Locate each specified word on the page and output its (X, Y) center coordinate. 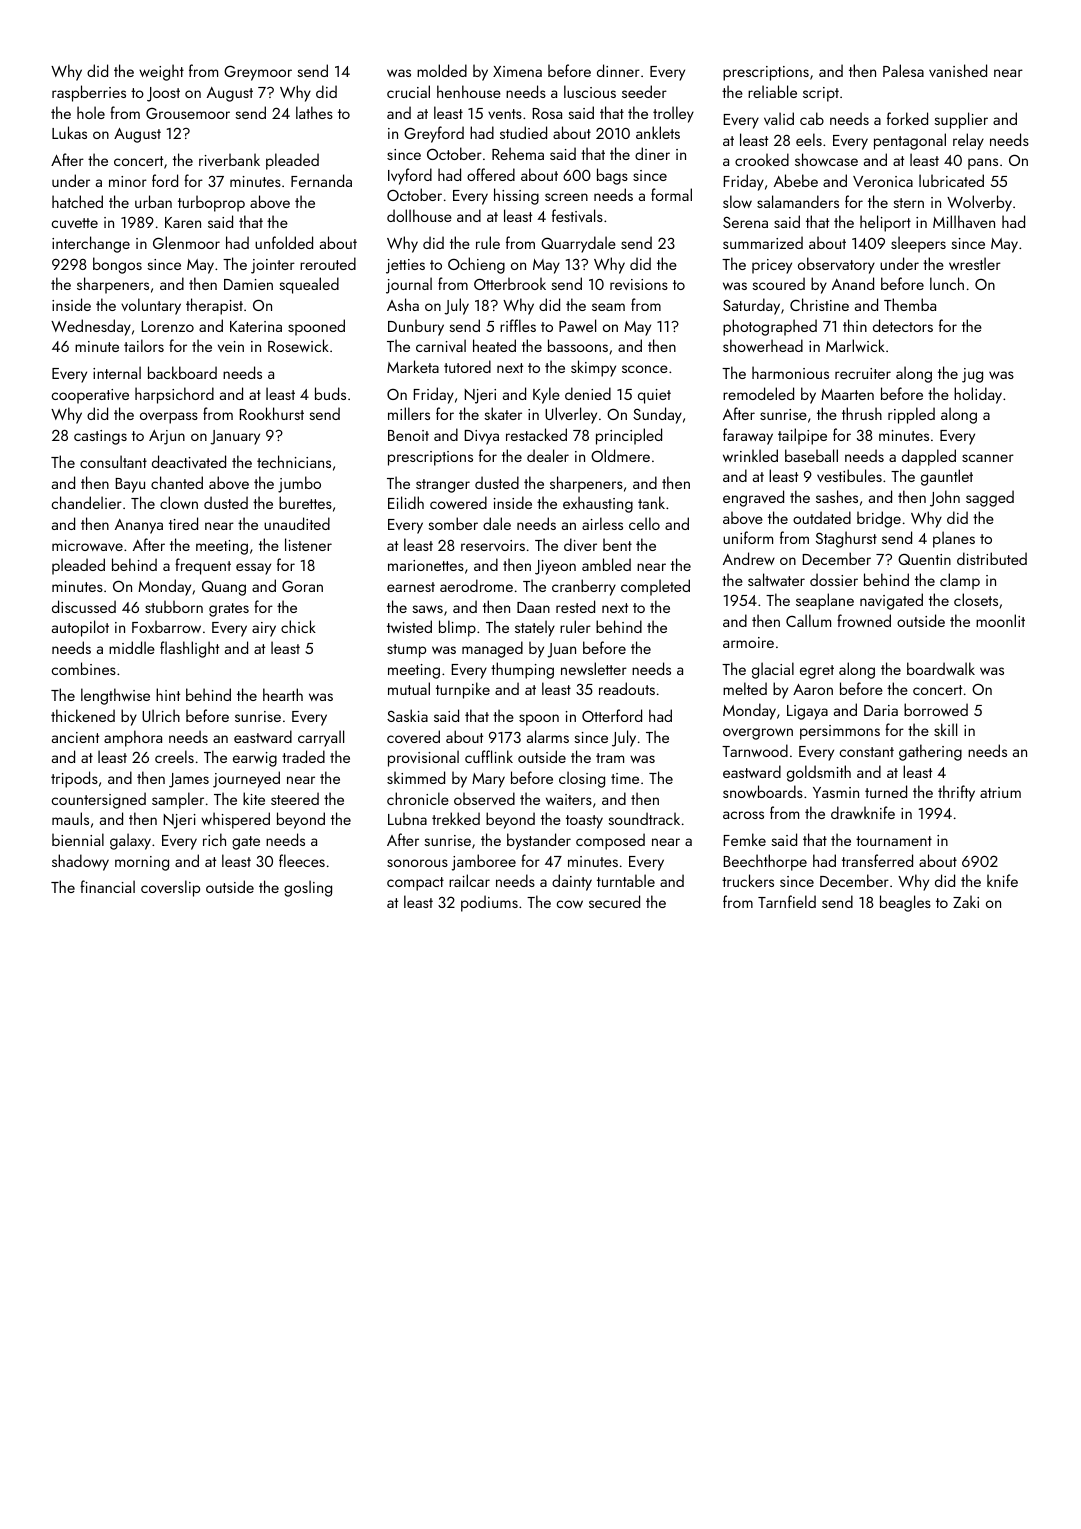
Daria (881, 710)
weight (161, 72)
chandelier (87, 502)
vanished (958, 70)
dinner (618, 70)
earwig (255, 759)
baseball (811, 455)
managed (492, 649)
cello (644, 523)
